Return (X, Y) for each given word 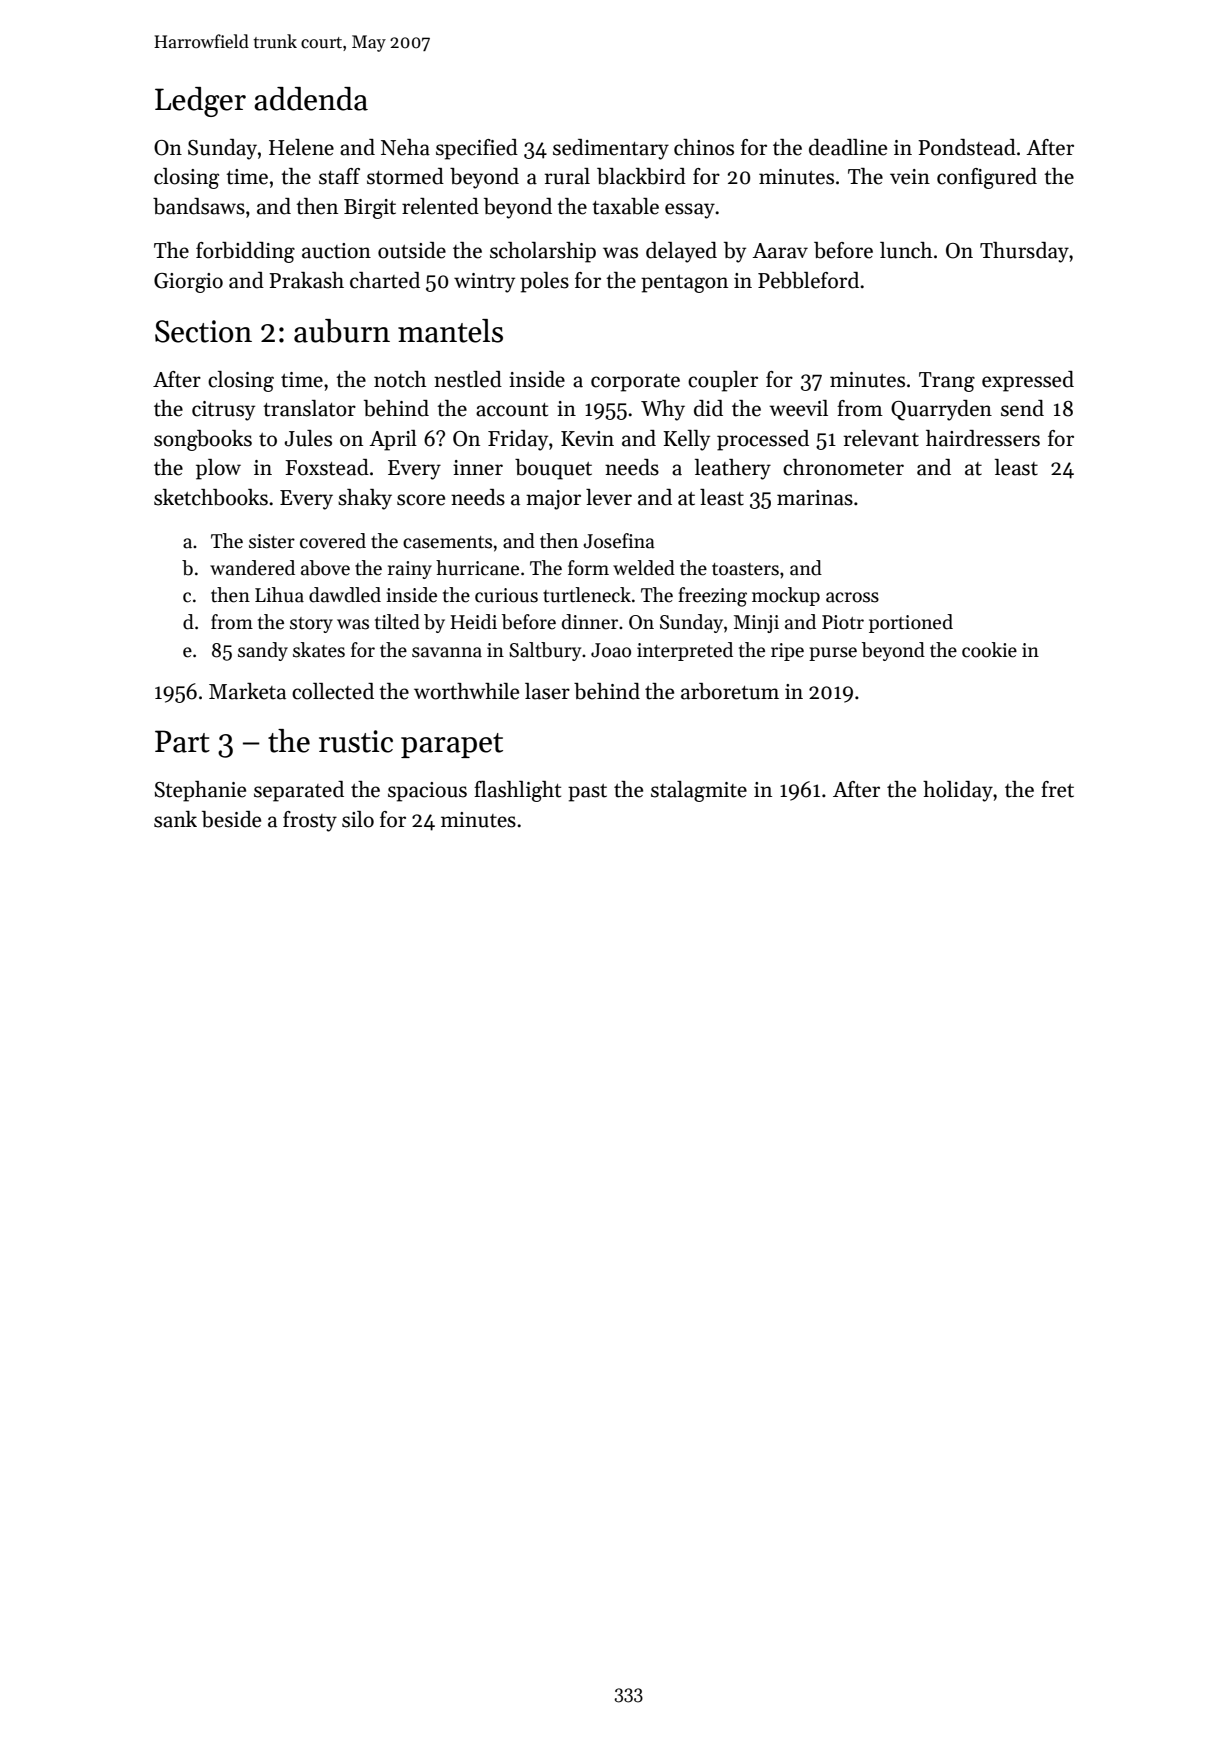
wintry (484, 283)
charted (385, 280)
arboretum (730, 691)
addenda (311, 99)
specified (477, 149)
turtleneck (587, 595)
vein (910, 177)
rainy (410, 570)
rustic (356, 741)
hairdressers (983, 438)
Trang (947, 382)
